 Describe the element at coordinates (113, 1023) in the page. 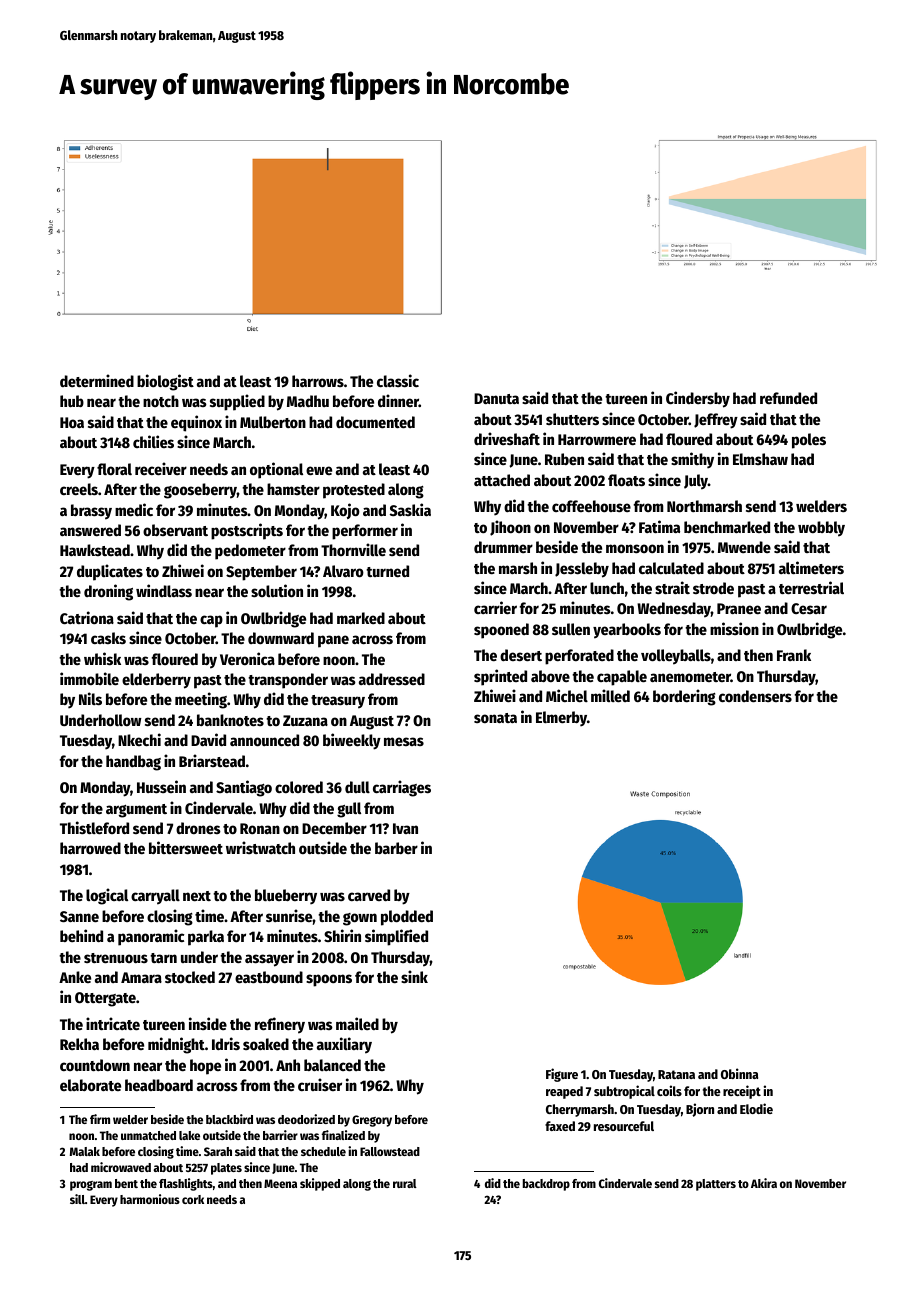

I see `intricate` at that location.
